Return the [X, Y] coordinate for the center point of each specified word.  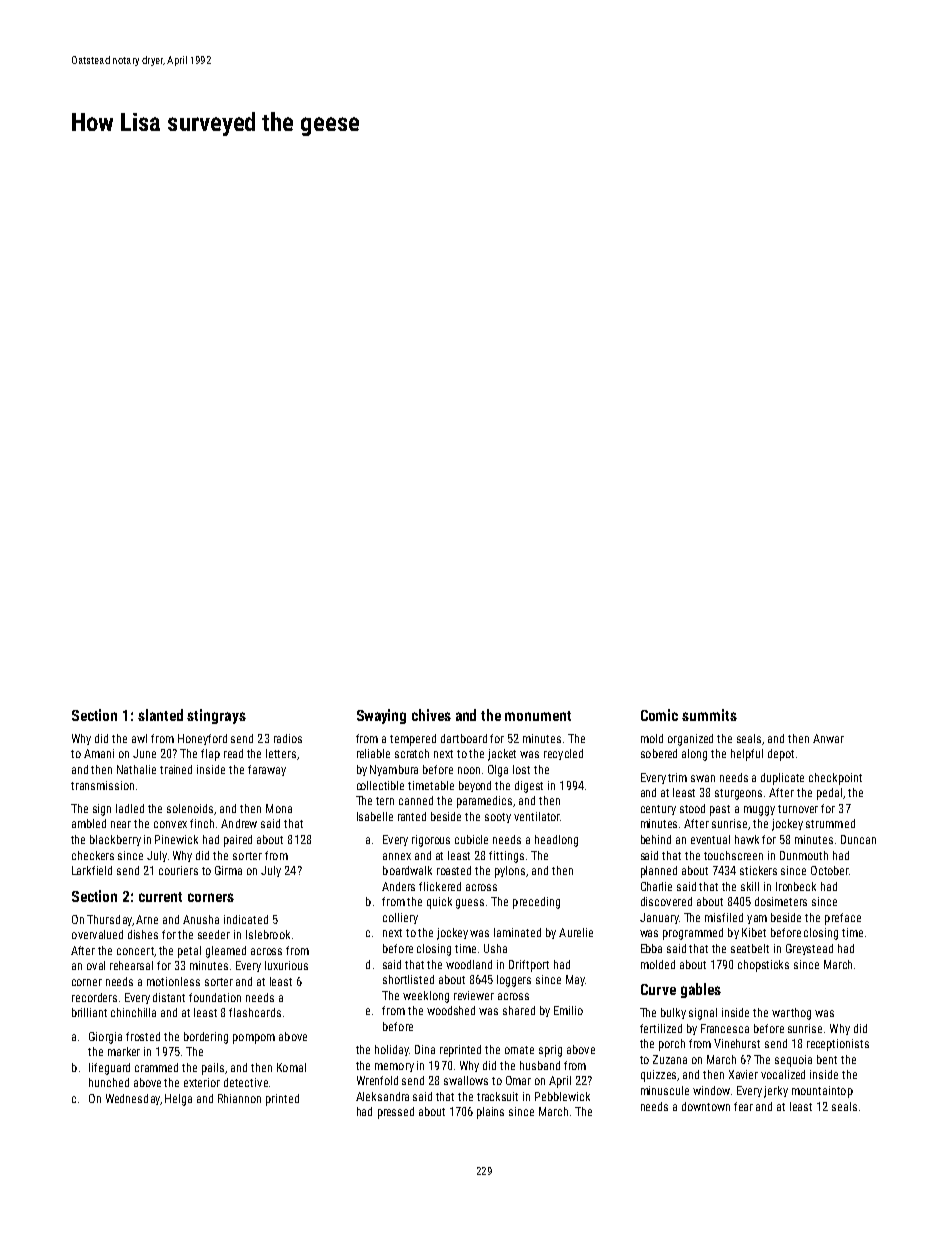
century [658, 810]
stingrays [216, 716]
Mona [279, 808]
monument [538, 716]
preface [843, 919]
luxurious [286, 965]
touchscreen [733, 855]
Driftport [529, 966]
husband [540, 1065]
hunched [109, 1082]
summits [709, 715]
